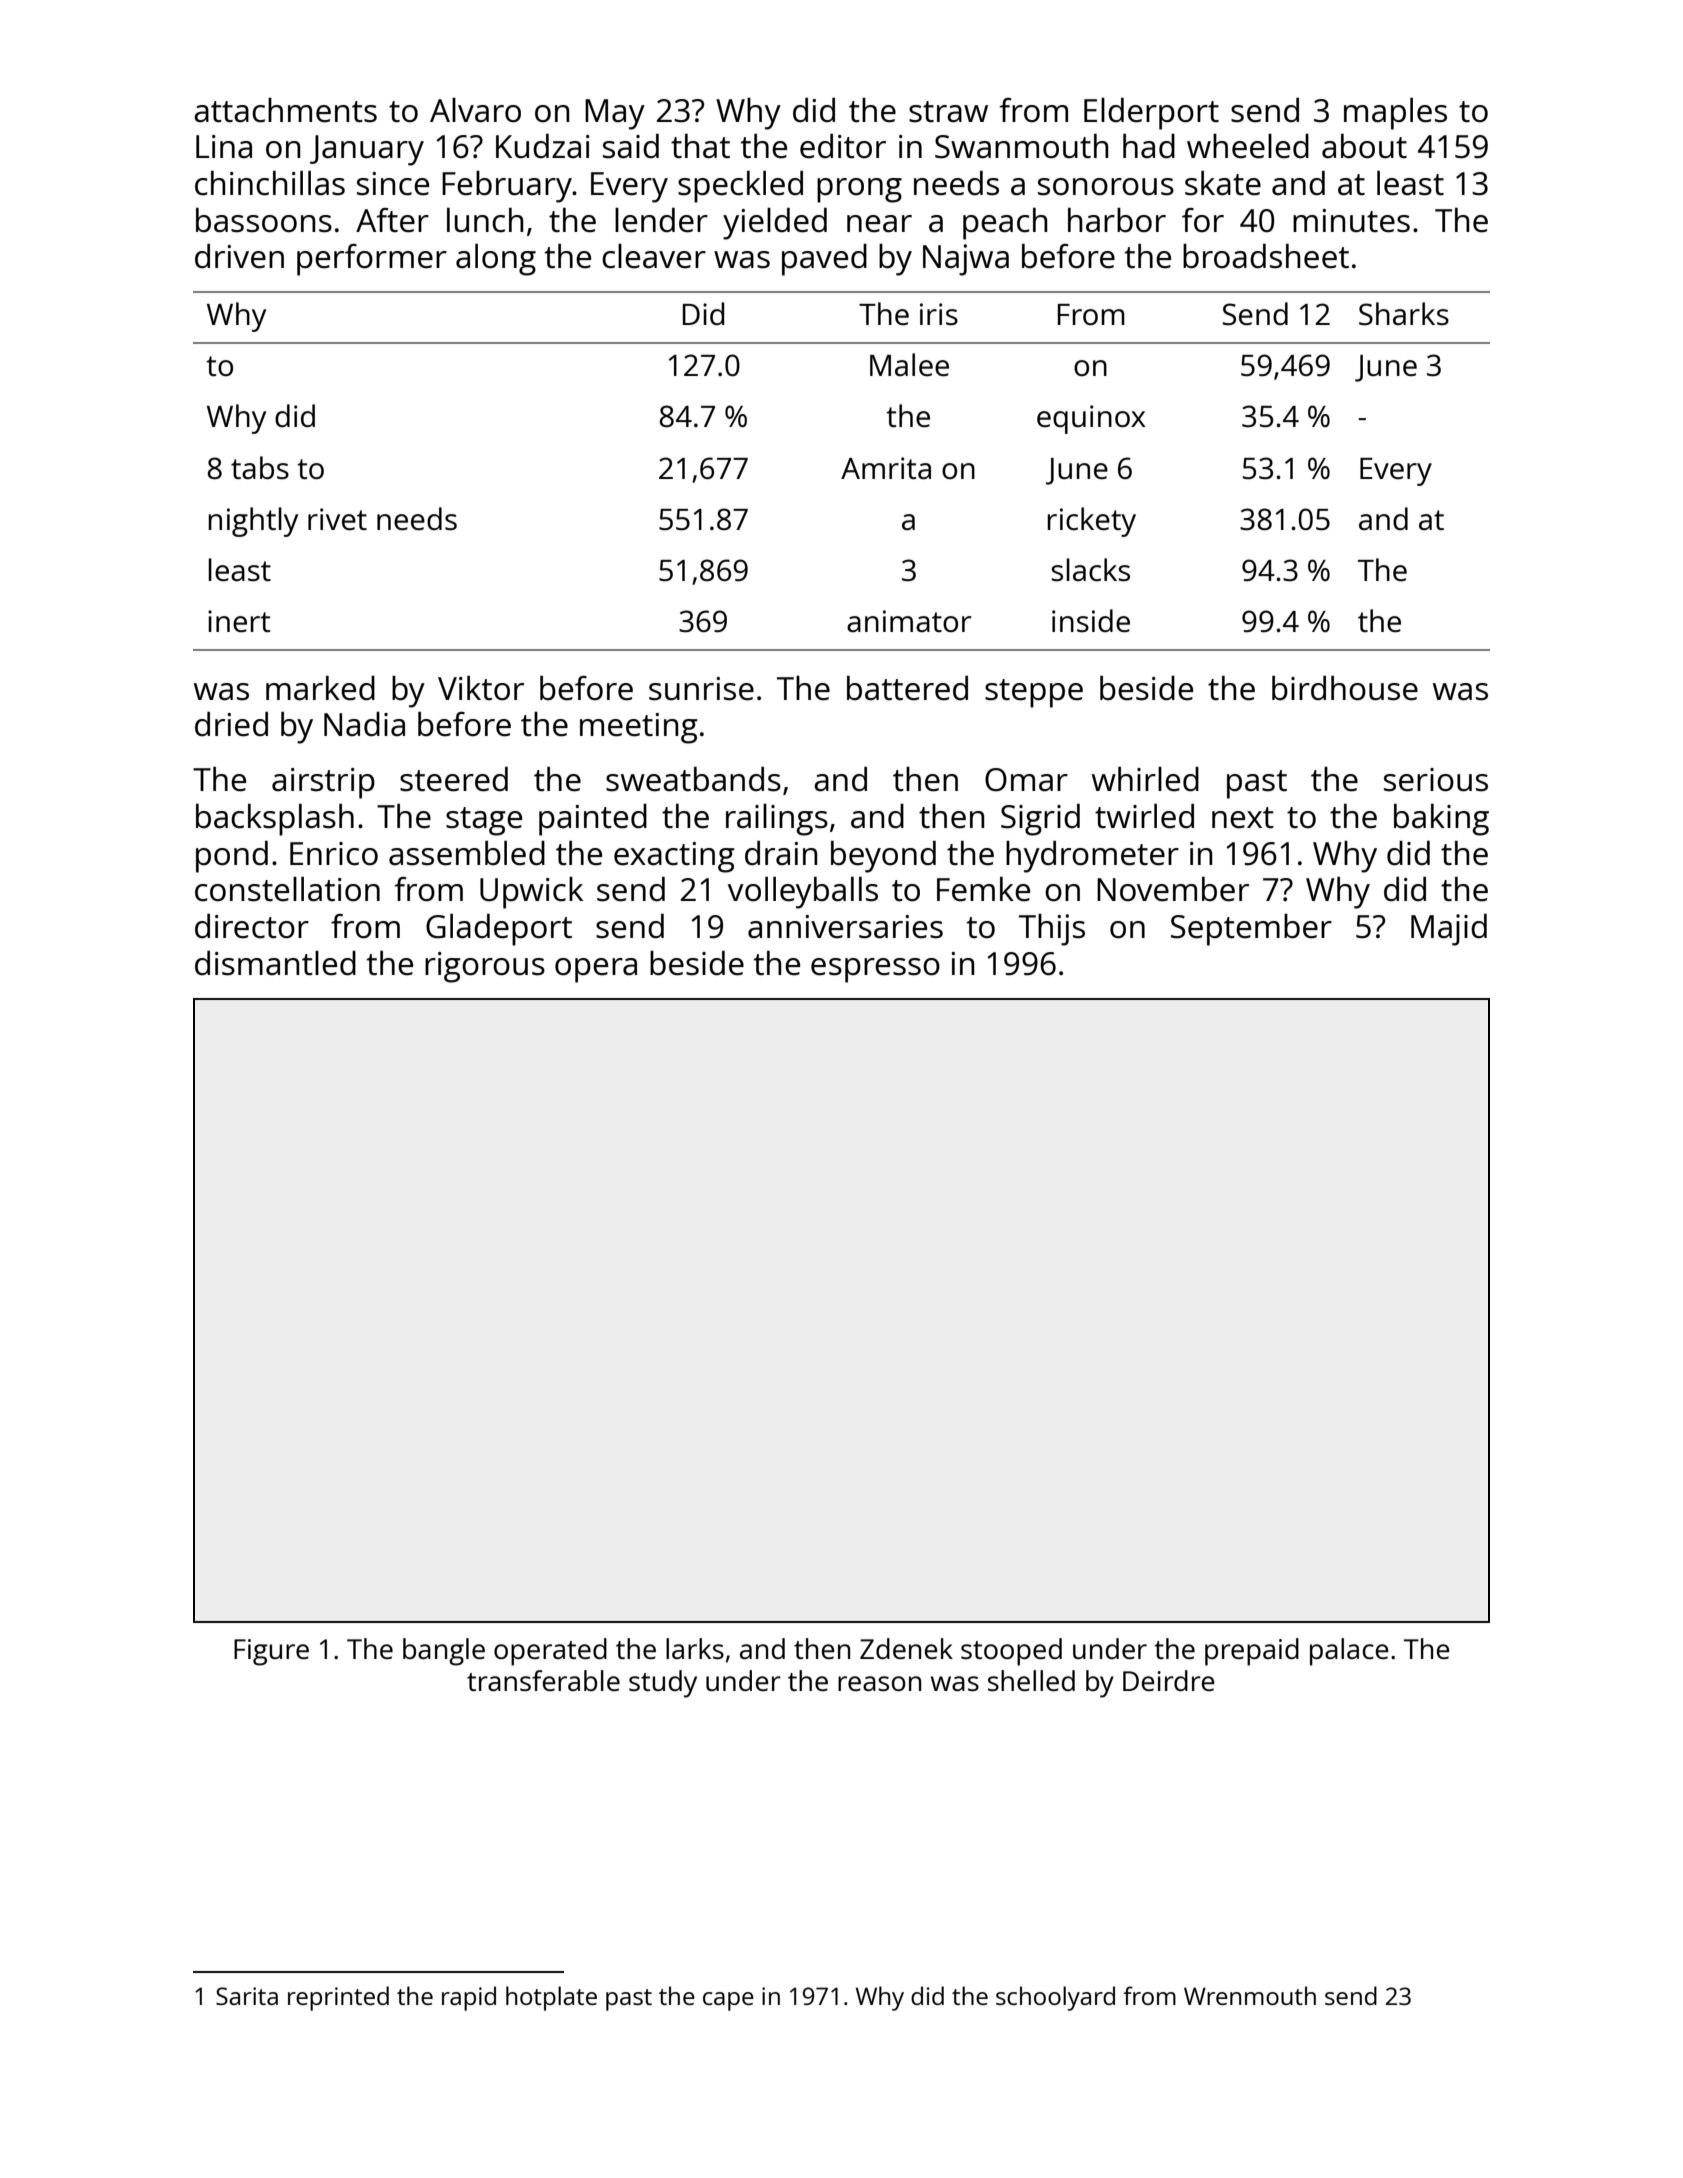 This document has width=1683, height=2178. What do you see at coordinates (1034, 693) in the document?
I see `steppe` at bounding box center [1034, 693].
